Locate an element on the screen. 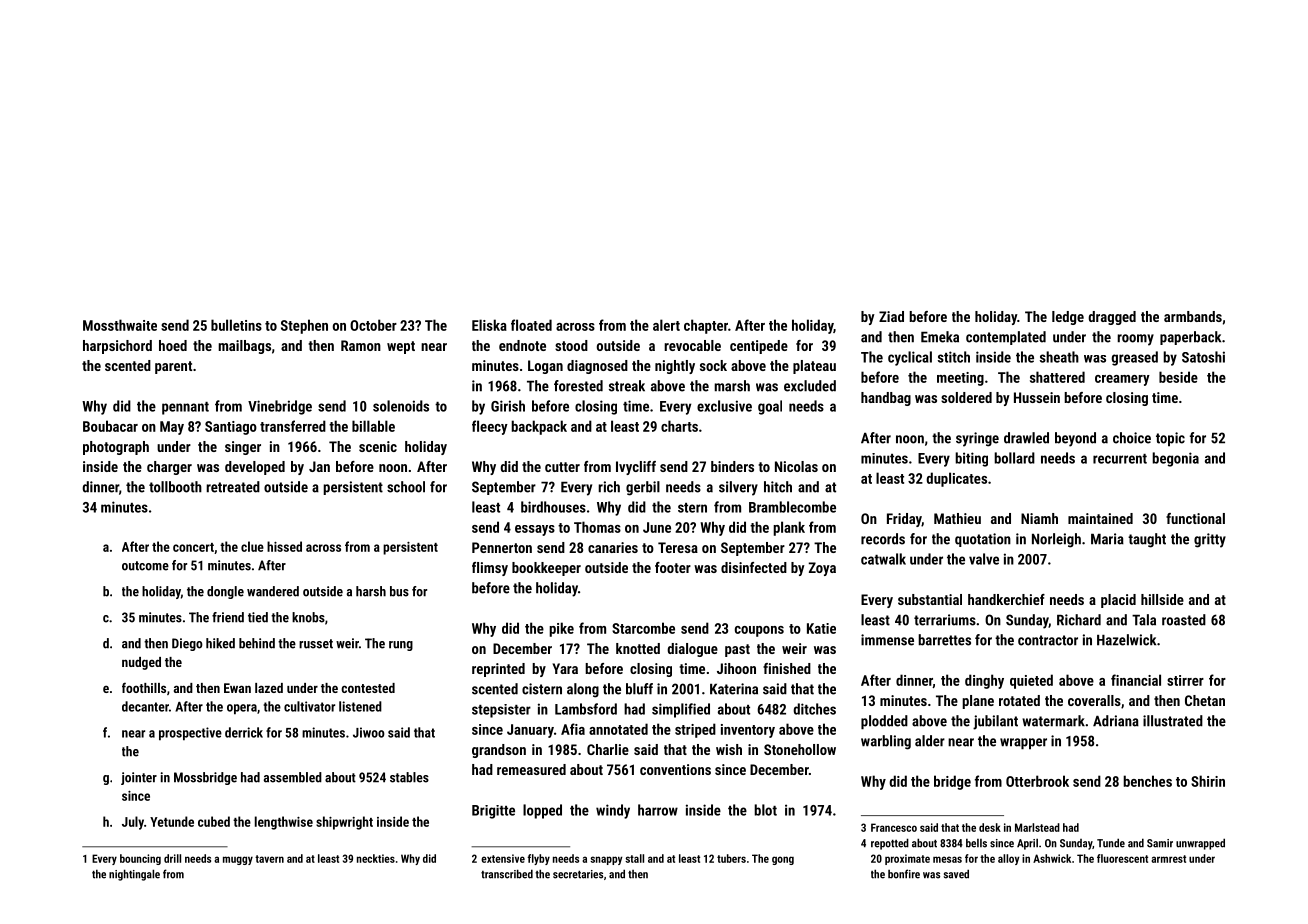 Image resolution: width=1308 pixels, height=924 pixels. Afia is located at coordinates (573, 729).
